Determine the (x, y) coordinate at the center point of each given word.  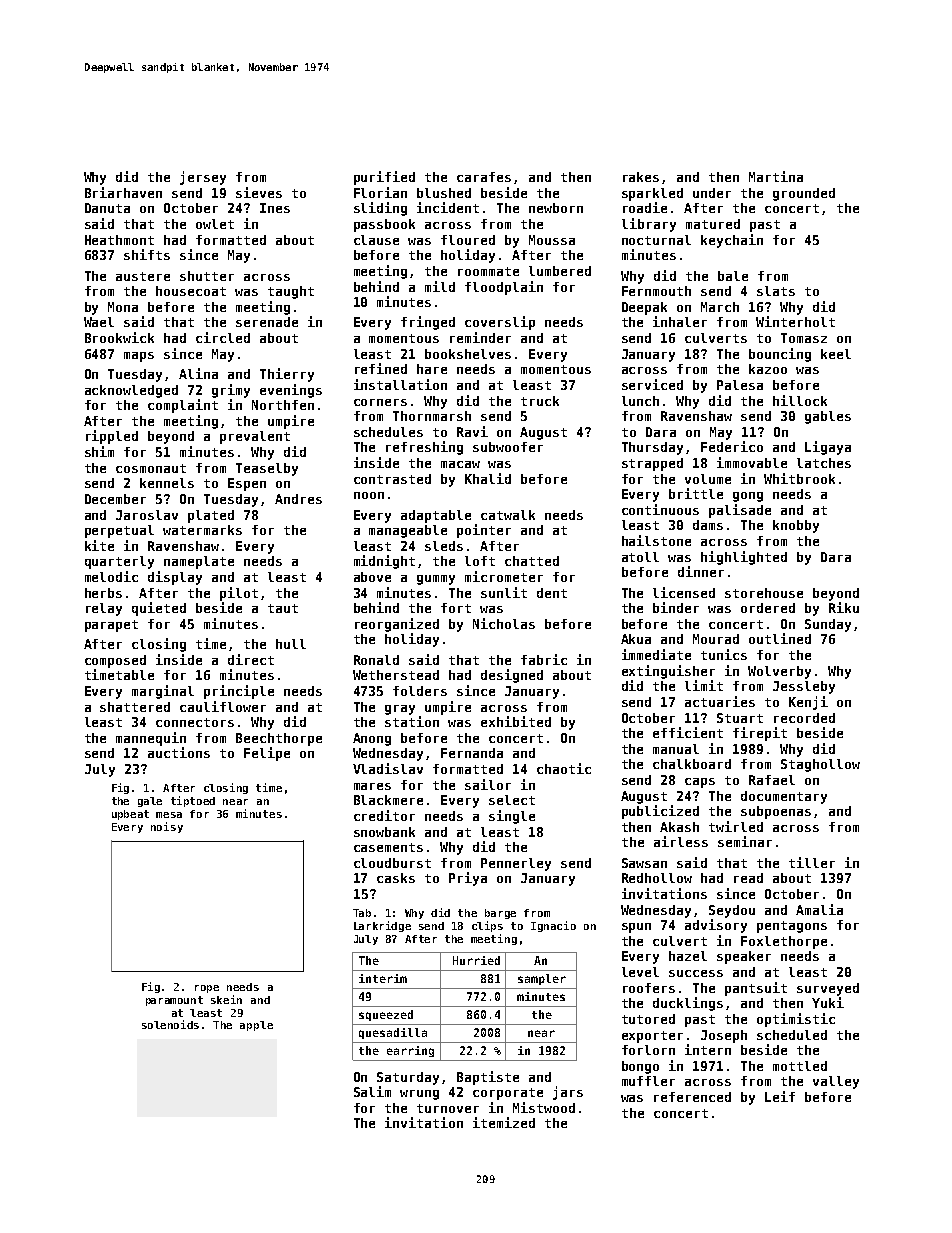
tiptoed (193, 801)
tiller (812, 862)
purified (384, 178)
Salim (372, 1091)
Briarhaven (123, 192)
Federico (732, 446)
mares (372, 786)
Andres (298, 499)
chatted (532, 561)
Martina (776, 176)
